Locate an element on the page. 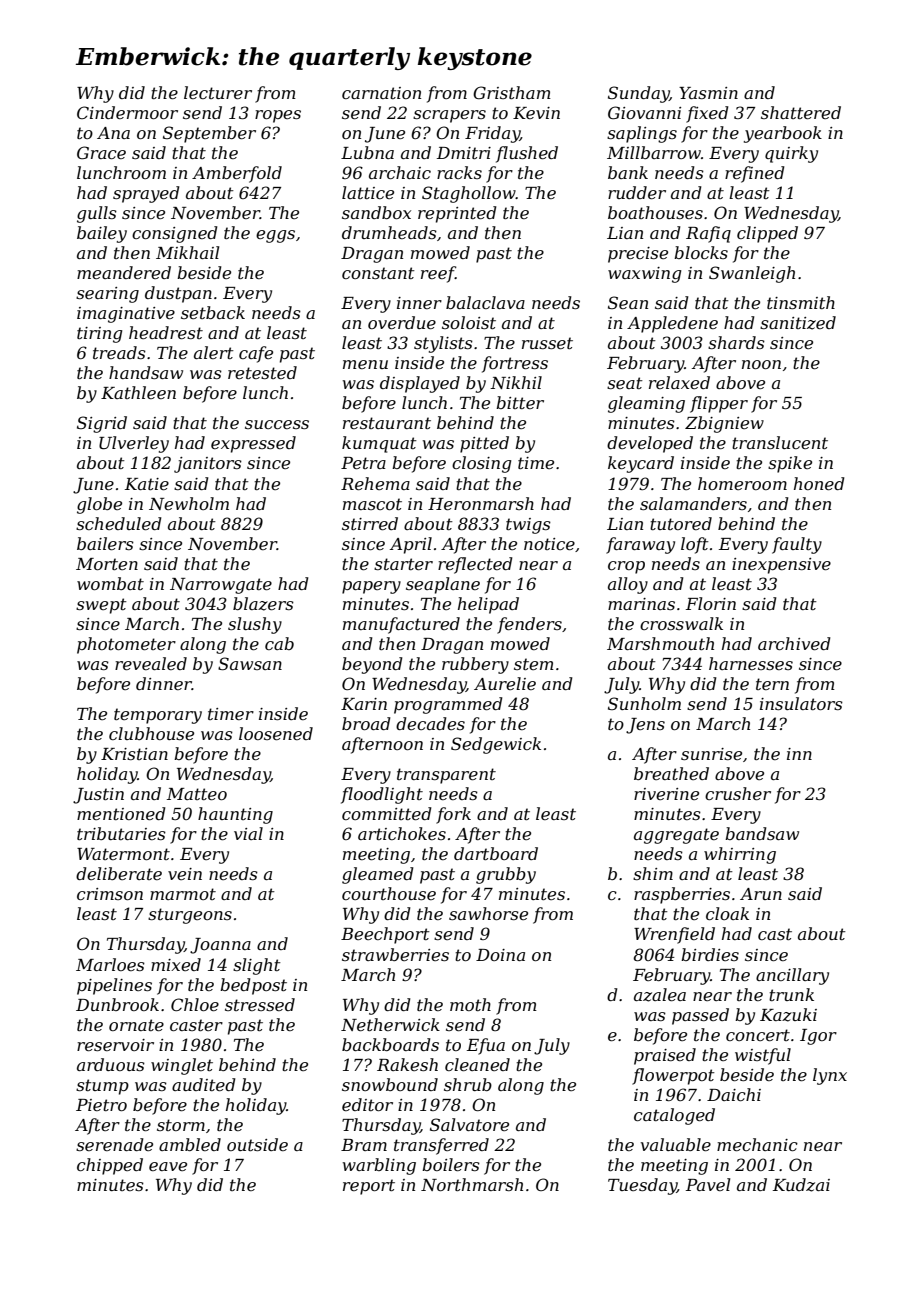 The width and height of the document is (924, 1308). transferred is located at coordinates (441, 1146).
